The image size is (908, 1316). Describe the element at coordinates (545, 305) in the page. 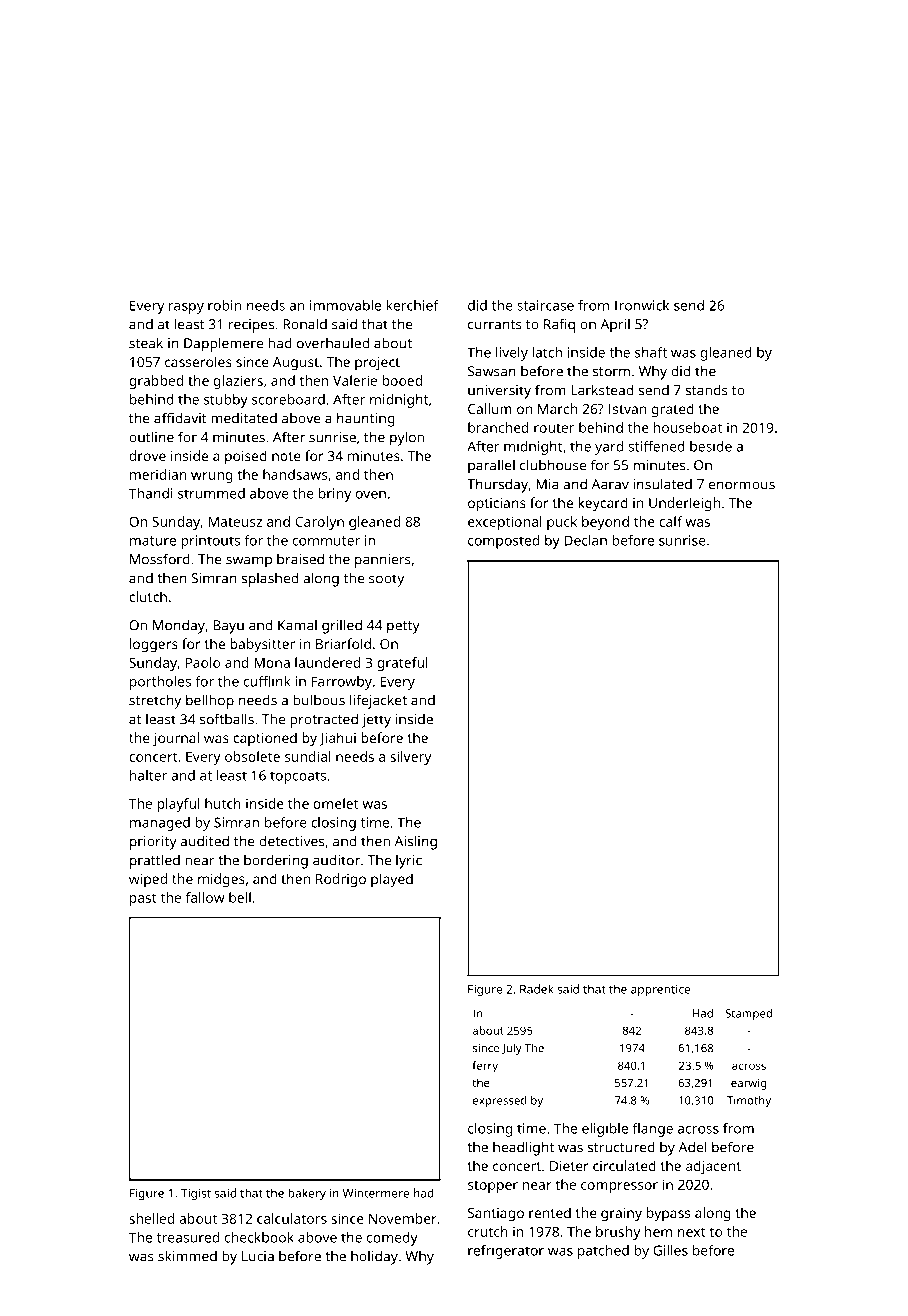

I see `staircase` at that location.
